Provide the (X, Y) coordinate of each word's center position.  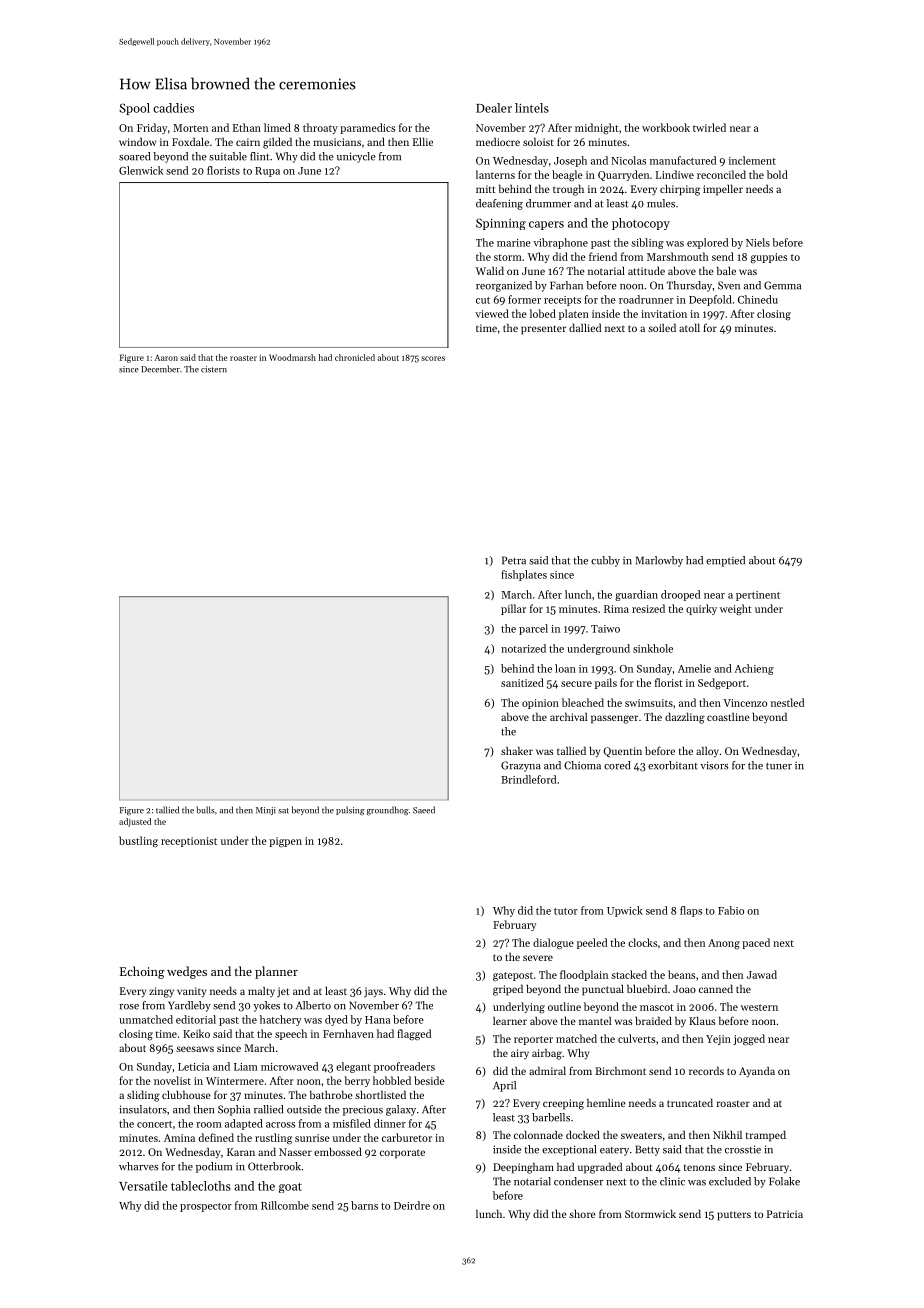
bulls (205, 810)
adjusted (135, 822)
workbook (666, 127)
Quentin (623, 752)
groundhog (388, 810)
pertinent (758, 596)
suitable (228, 156)
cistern (214, 369)
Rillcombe (285, 1205)
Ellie (423, 141)
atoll (689, 327)
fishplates (524, 575)
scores (433, 358)
